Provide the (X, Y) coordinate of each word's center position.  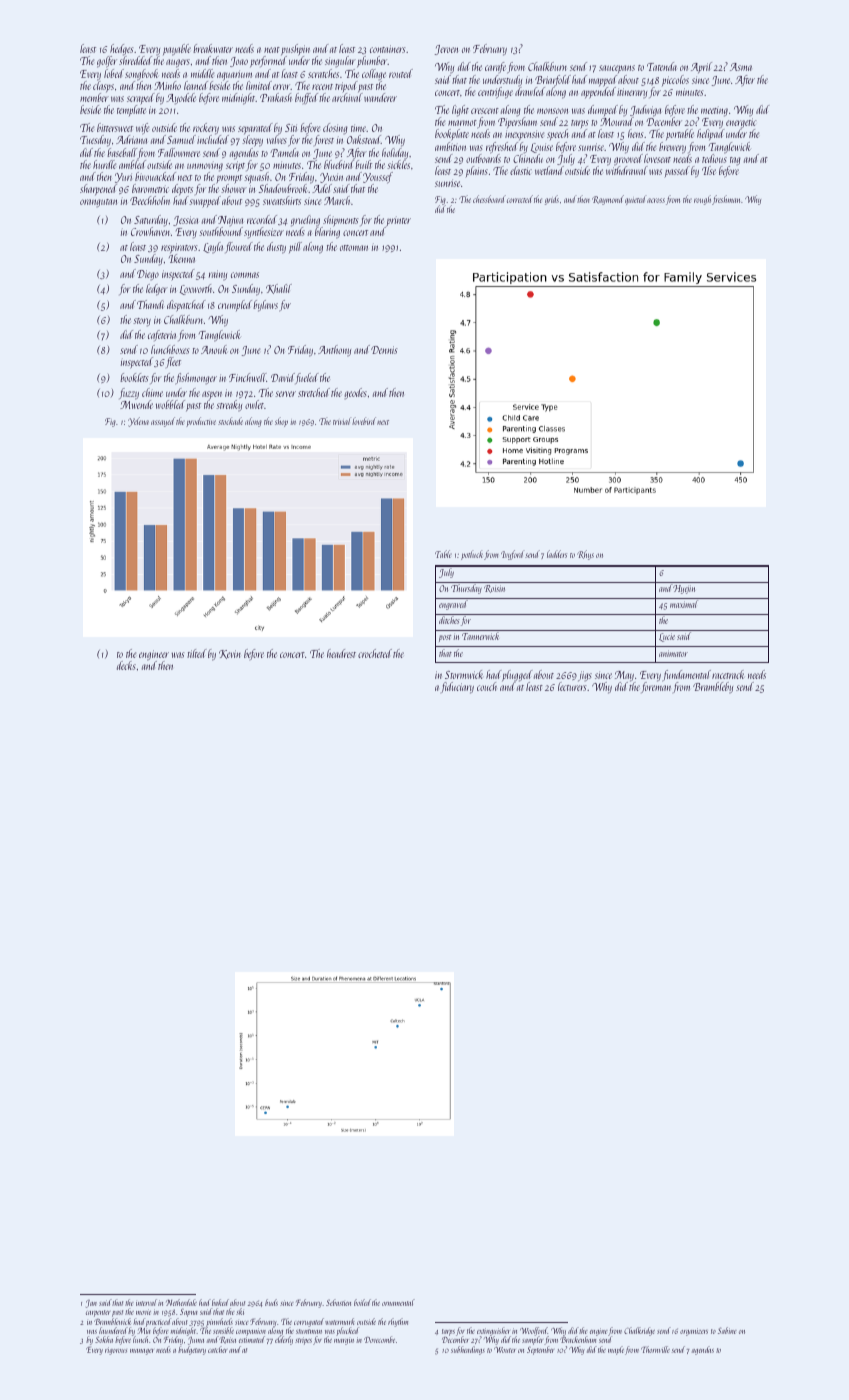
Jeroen (446, 50)
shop (281, 422)
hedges (121, 50)
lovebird (364, 421)
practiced (158, 1322)
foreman (656, 687)
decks (126, 665)
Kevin (230, 654)
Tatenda (662, 66)
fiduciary (457, 688)
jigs (585, 676)
